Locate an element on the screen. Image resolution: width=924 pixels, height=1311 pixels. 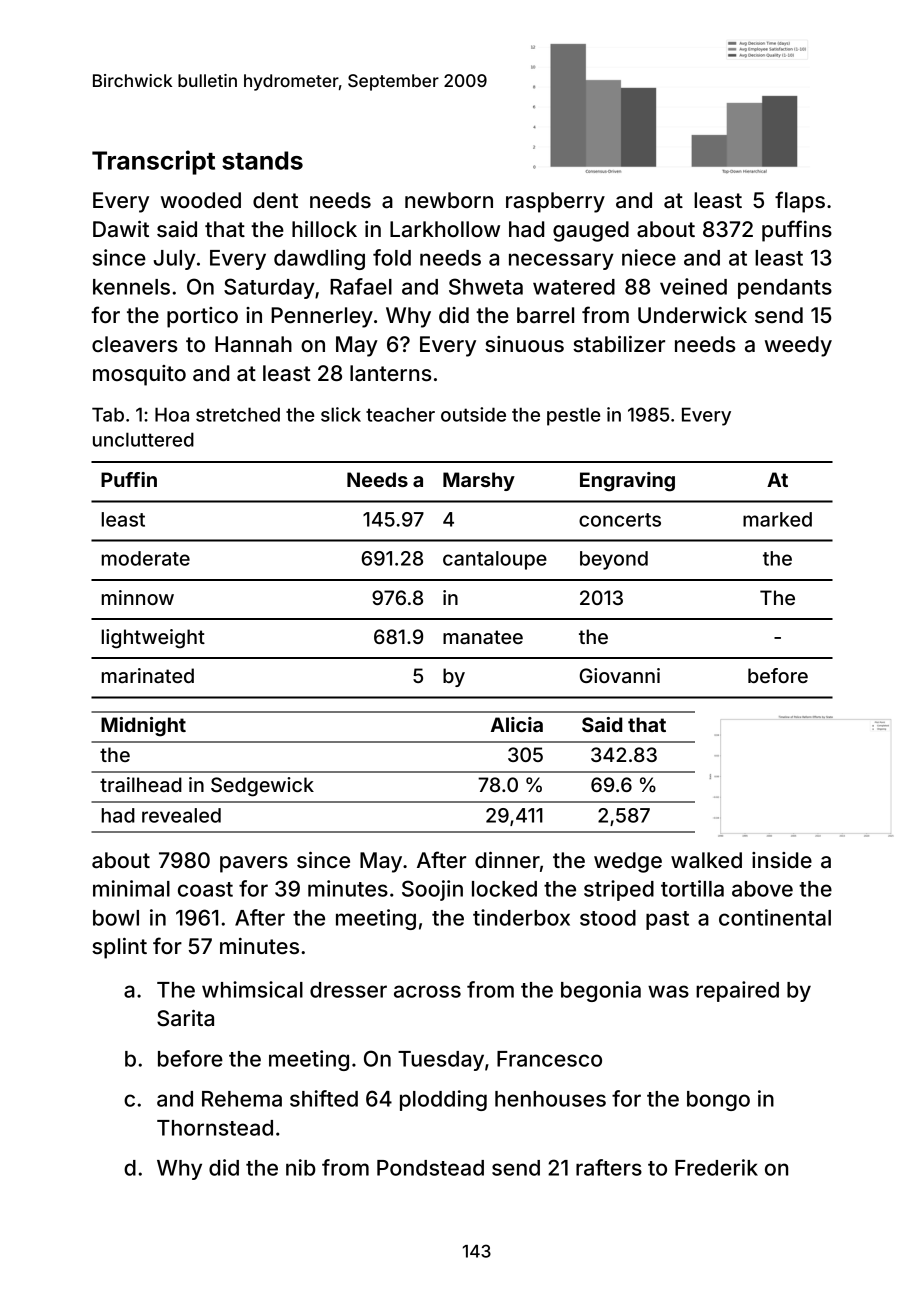
manatee is located at coordinates (483, 637).
